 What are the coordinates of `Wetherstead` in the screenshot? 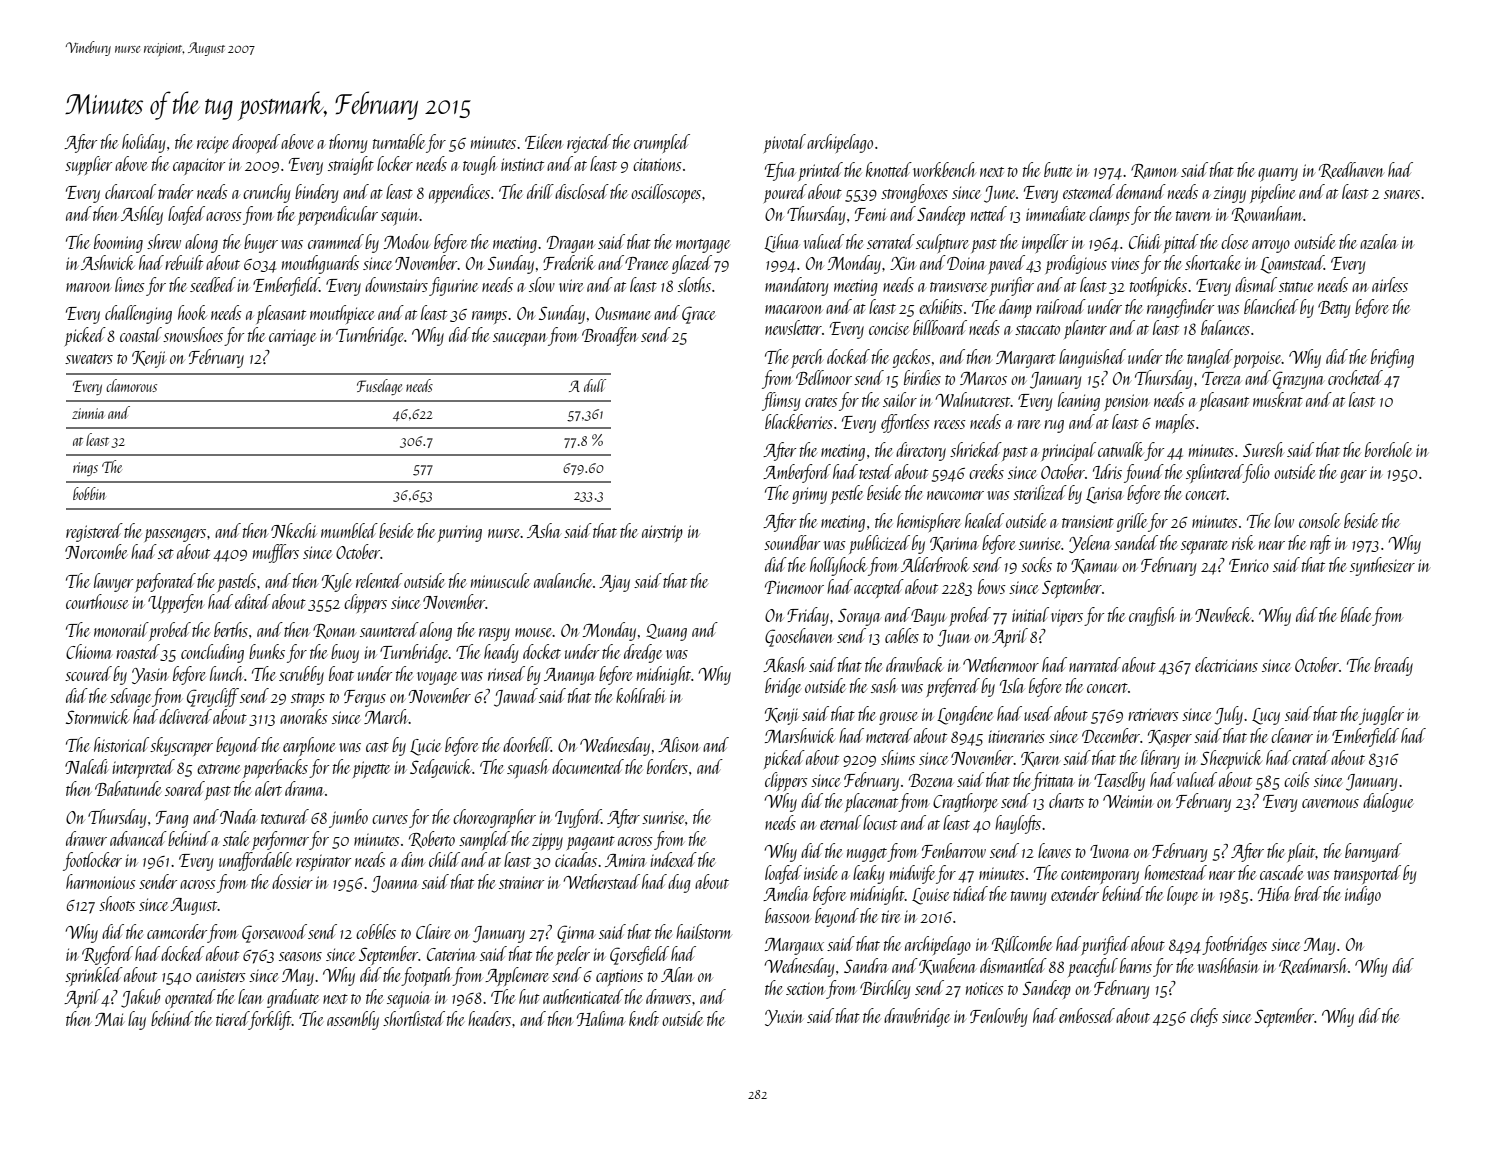 It's located at (601, 881).
